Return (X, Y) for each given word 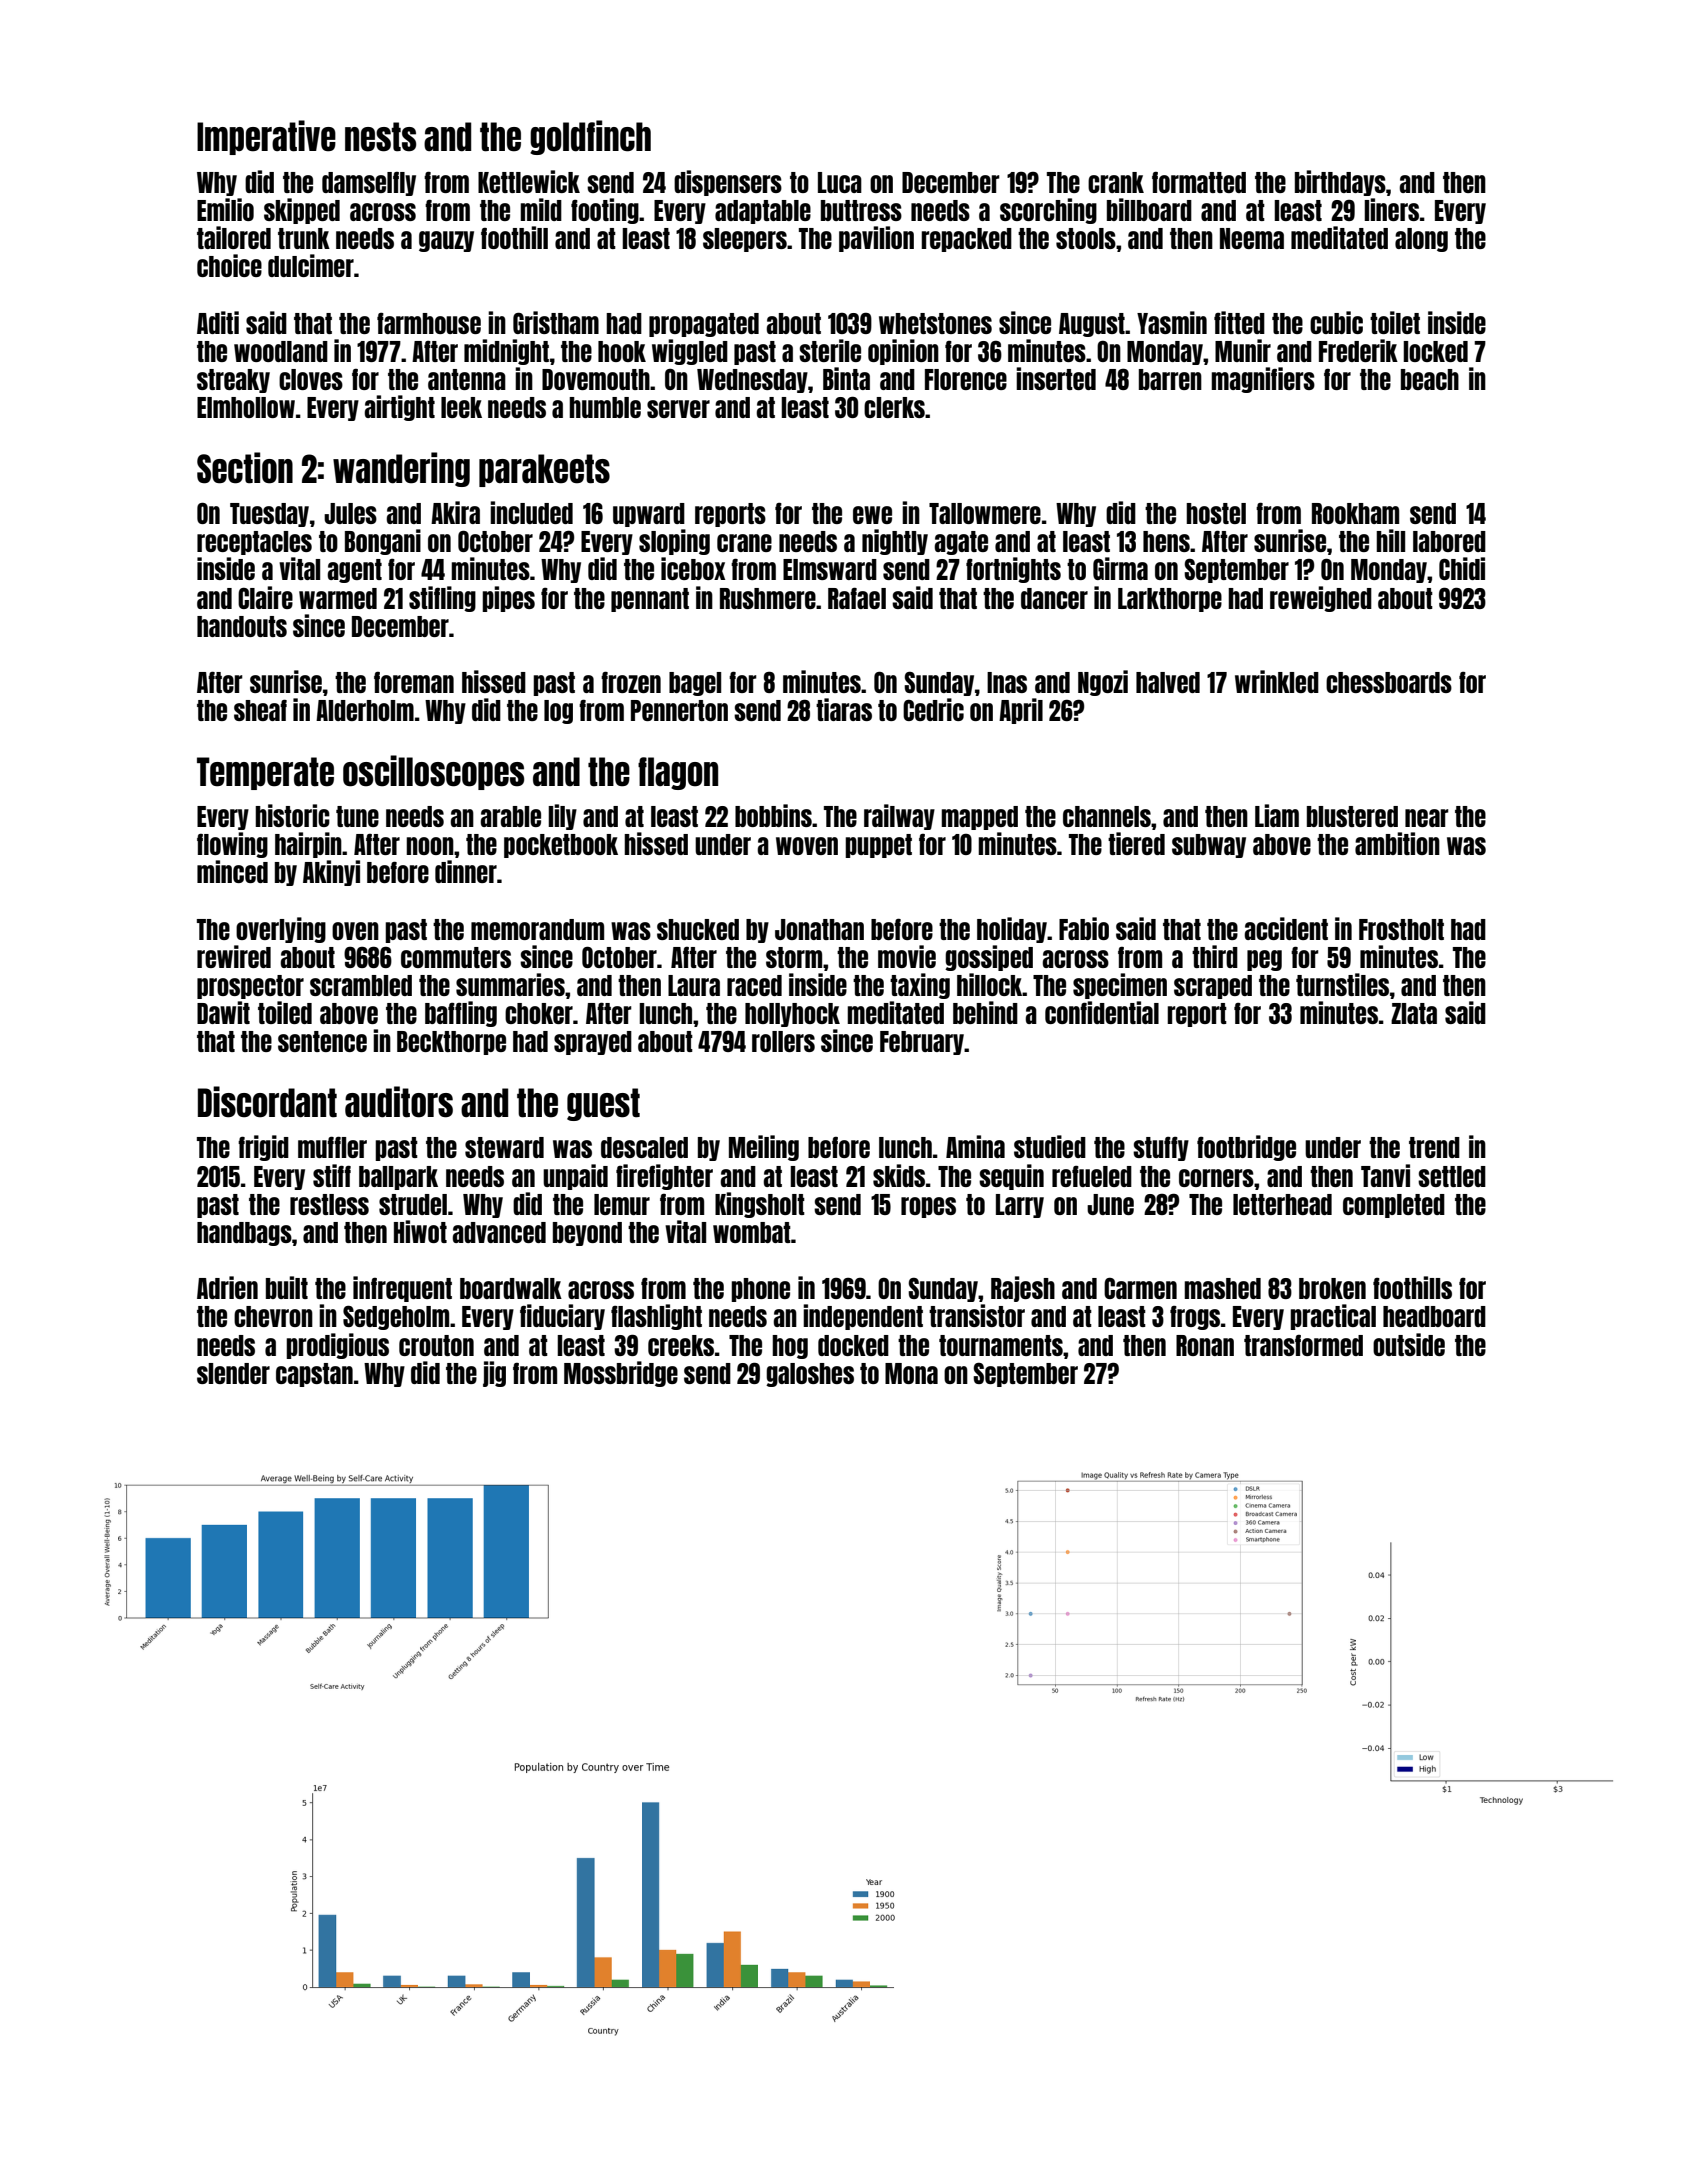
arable (510, 816)
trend (1434, 1147)
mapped (979, 818)
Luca (840, 182)
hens (1166, 541)
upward (649, 515)
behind (985, 1012)
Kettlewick (529, 181)
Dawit (223, 1012)
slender (233, 1373)
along (1421, 240)
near (1427, 818)
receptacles (254, 543)
